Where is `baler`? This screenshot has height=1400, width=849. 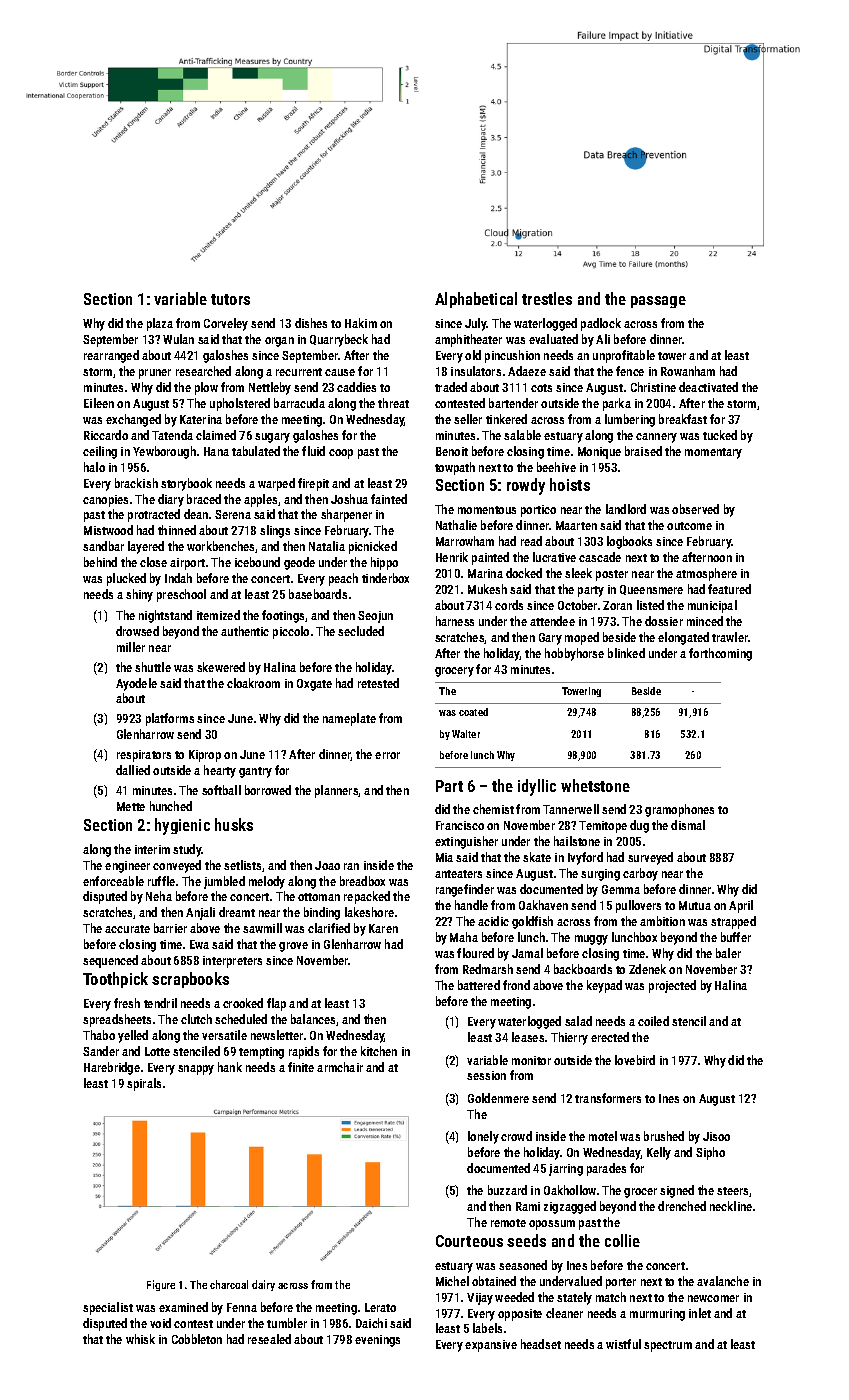 baler is located at coordinates (728, 953).
